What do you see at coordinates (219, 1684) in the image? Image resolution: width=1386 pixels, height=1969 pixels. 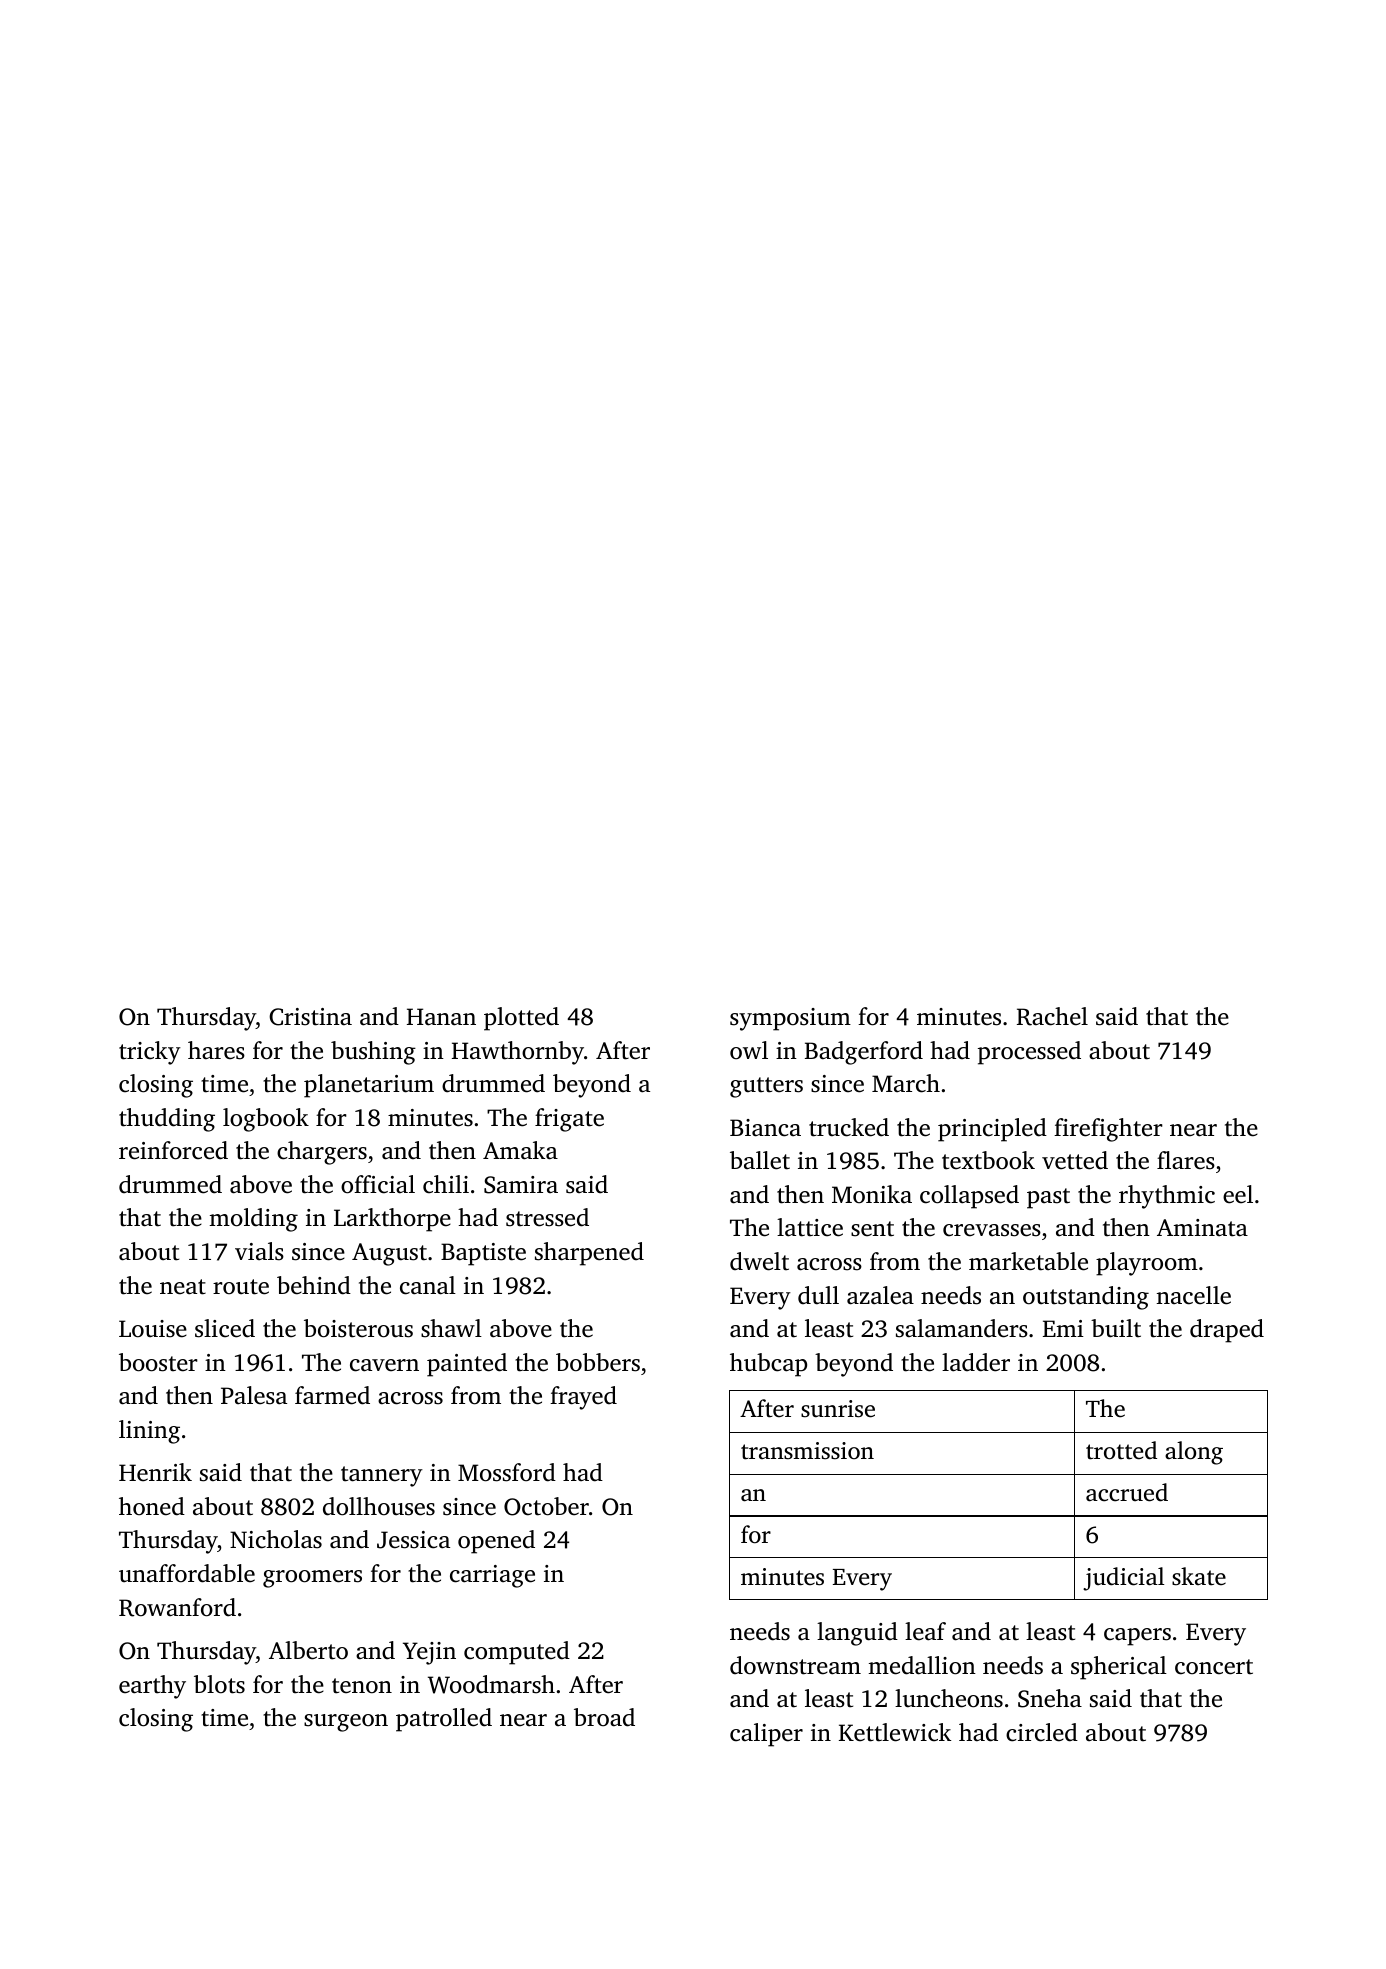 I see `blots` at bounding box center [219, 1684].
